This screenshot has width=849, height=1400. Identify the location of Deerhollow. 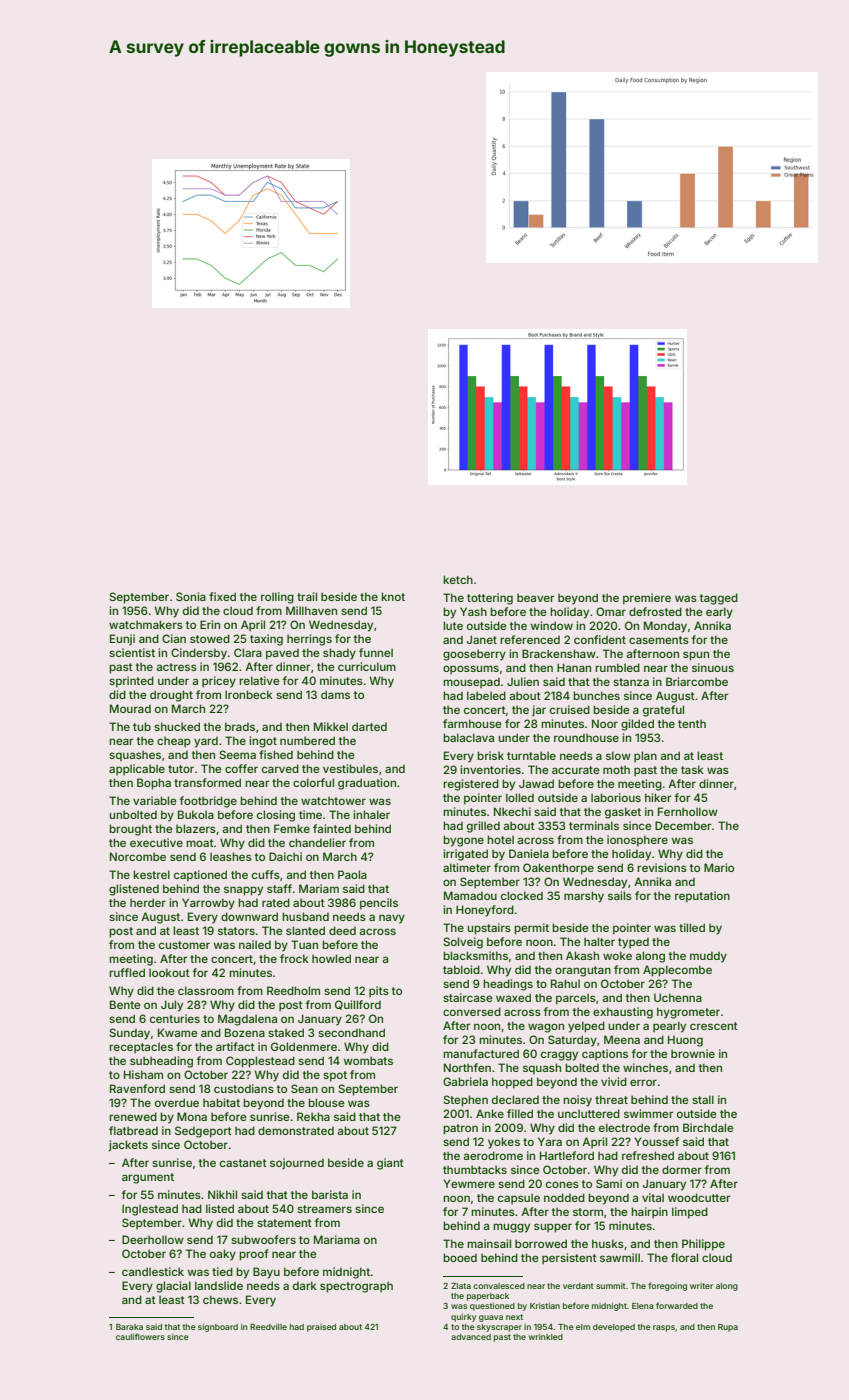
(153, 1239).
